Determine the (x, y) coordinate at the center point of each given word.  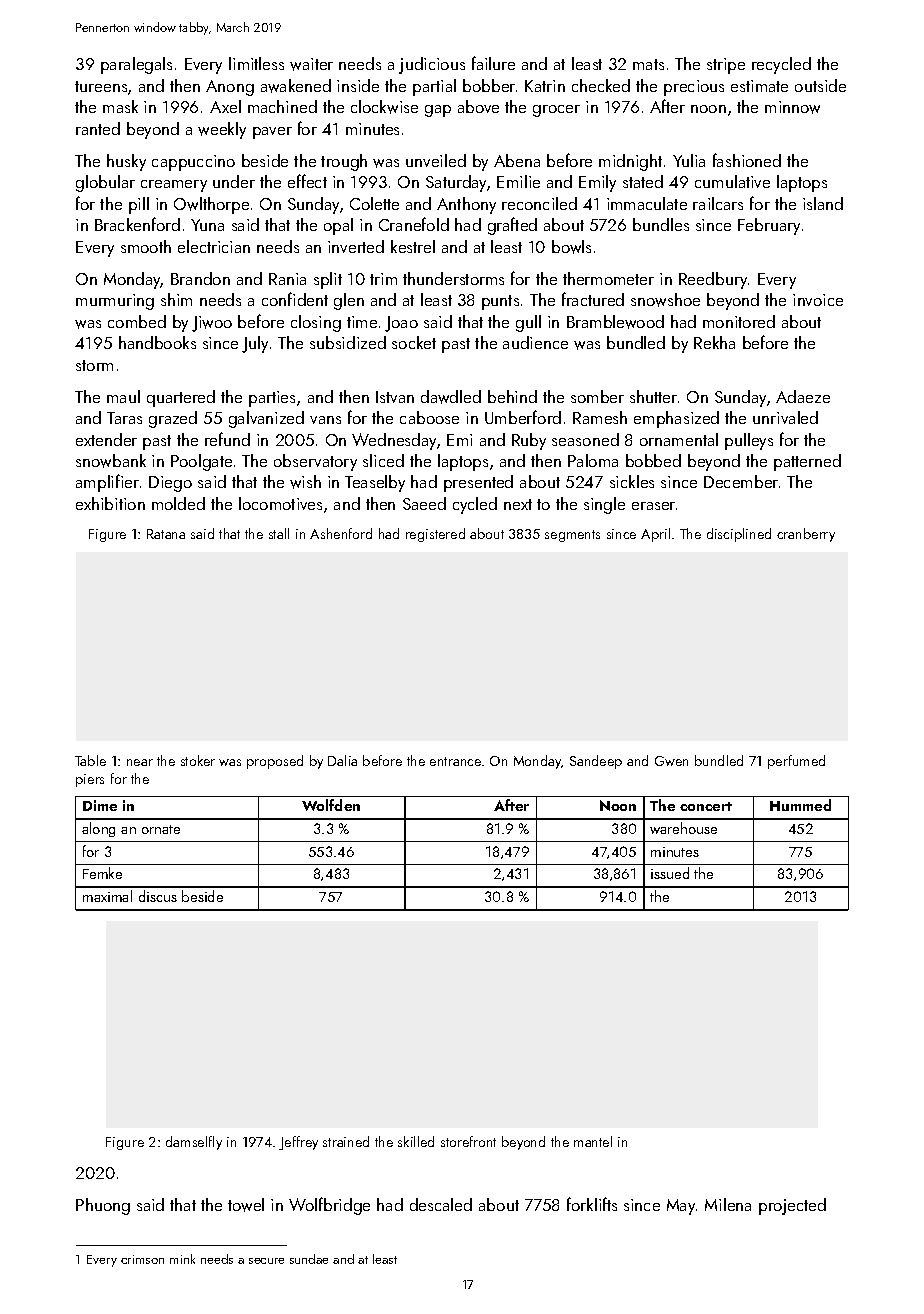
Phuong (103, 1206)
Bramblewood (615, 322)
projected (792, 1206)
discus (158, 896)
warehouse (683, 828)
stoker (198, 760)
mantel (593, 1141)
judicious (432, 65)
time (362, 322)
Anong (230, 88)
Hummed (800, 805)
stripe (726, 66)
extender (106, 439)
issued (670, 873)
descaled (441, 1204)
